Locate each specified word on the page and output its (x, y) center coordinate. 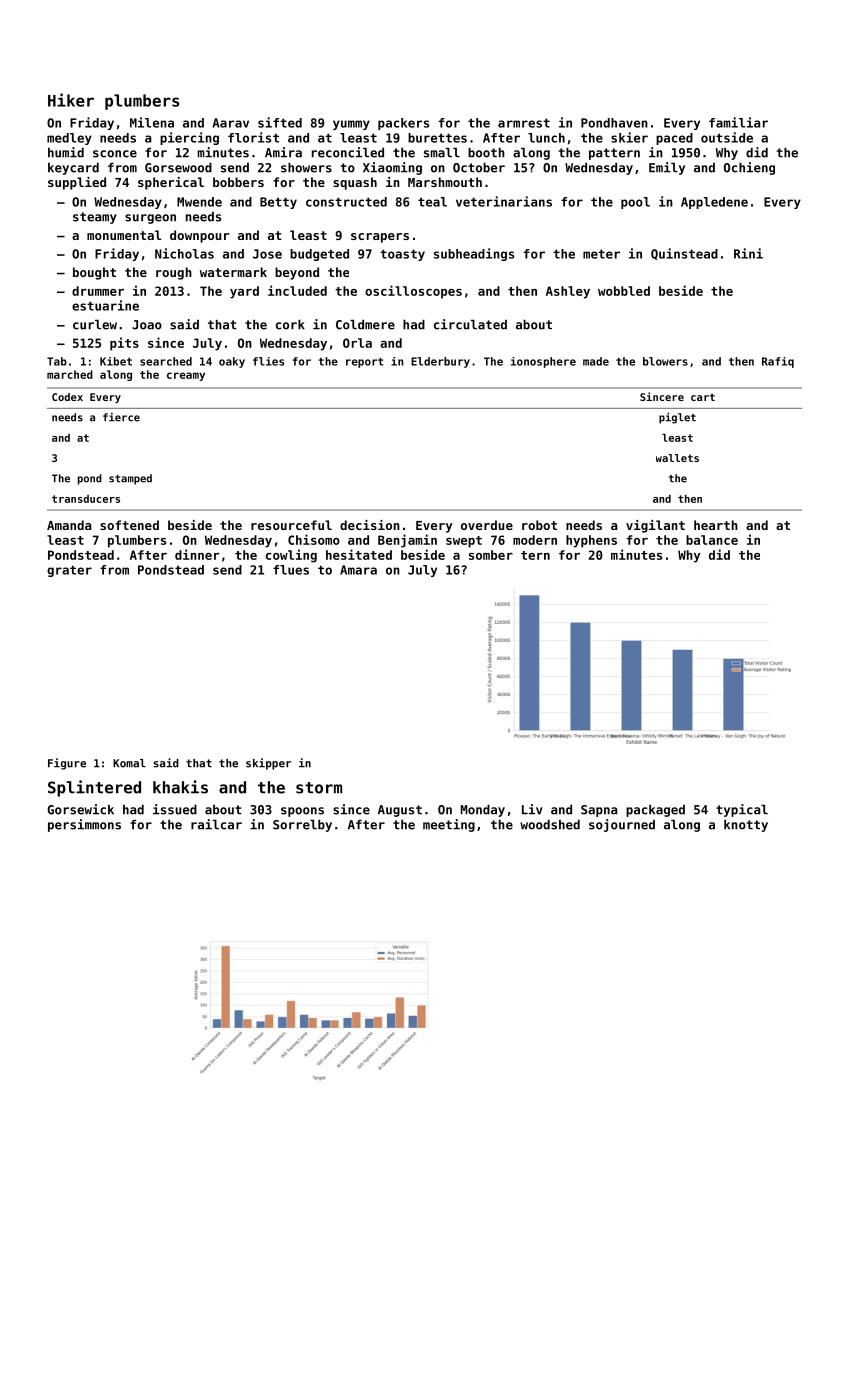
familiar (738, 122)
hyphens (591, 541)
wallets (677, 458)
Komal (129, 763)
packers (403, 124)
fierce (121, 417)
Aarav (230, 123)
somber (491, 555)
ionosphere (543, 362)
